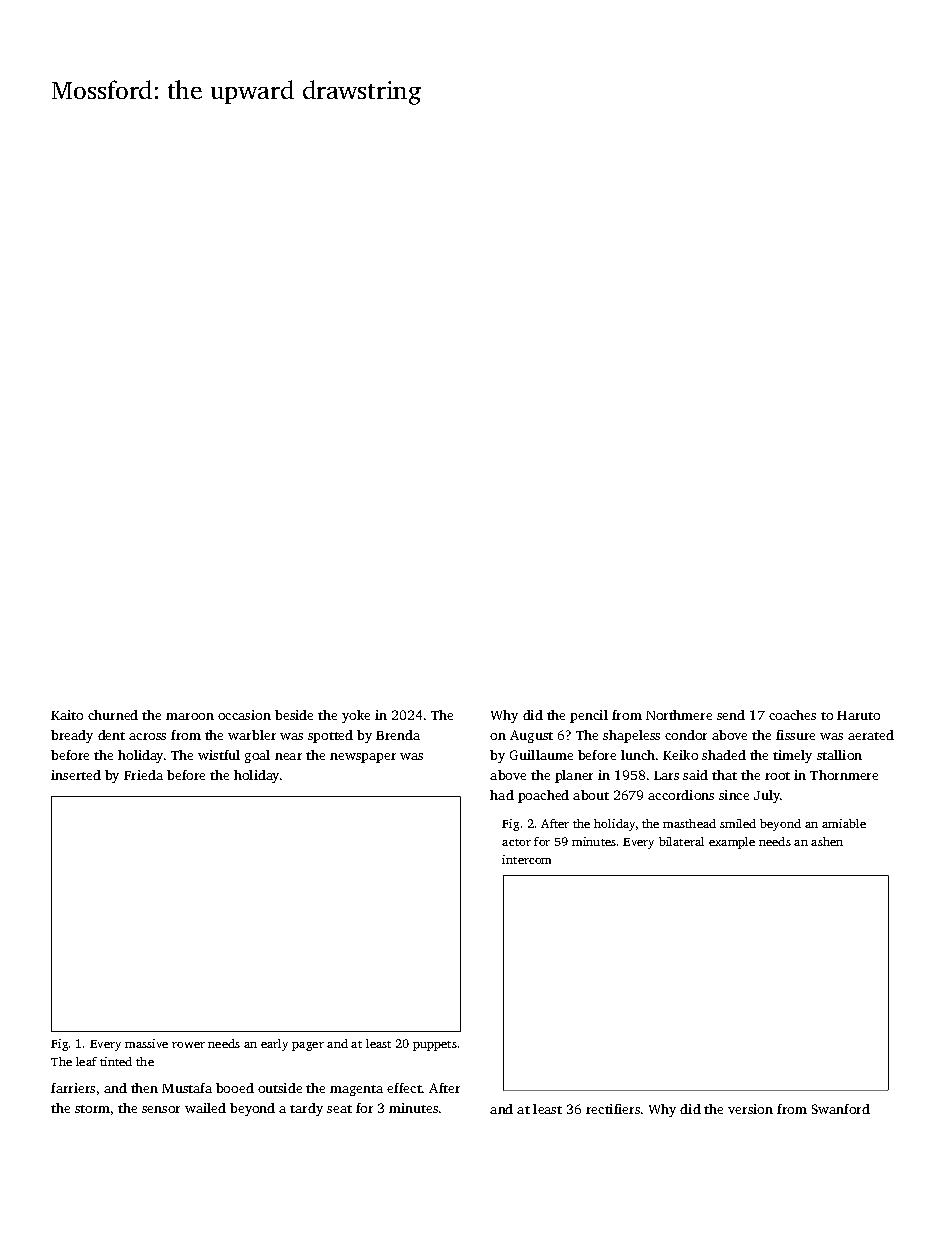 This document has width=952, height=1233. Describe the element at coordinates (732, 843) in the document. I see `example` at that location.
